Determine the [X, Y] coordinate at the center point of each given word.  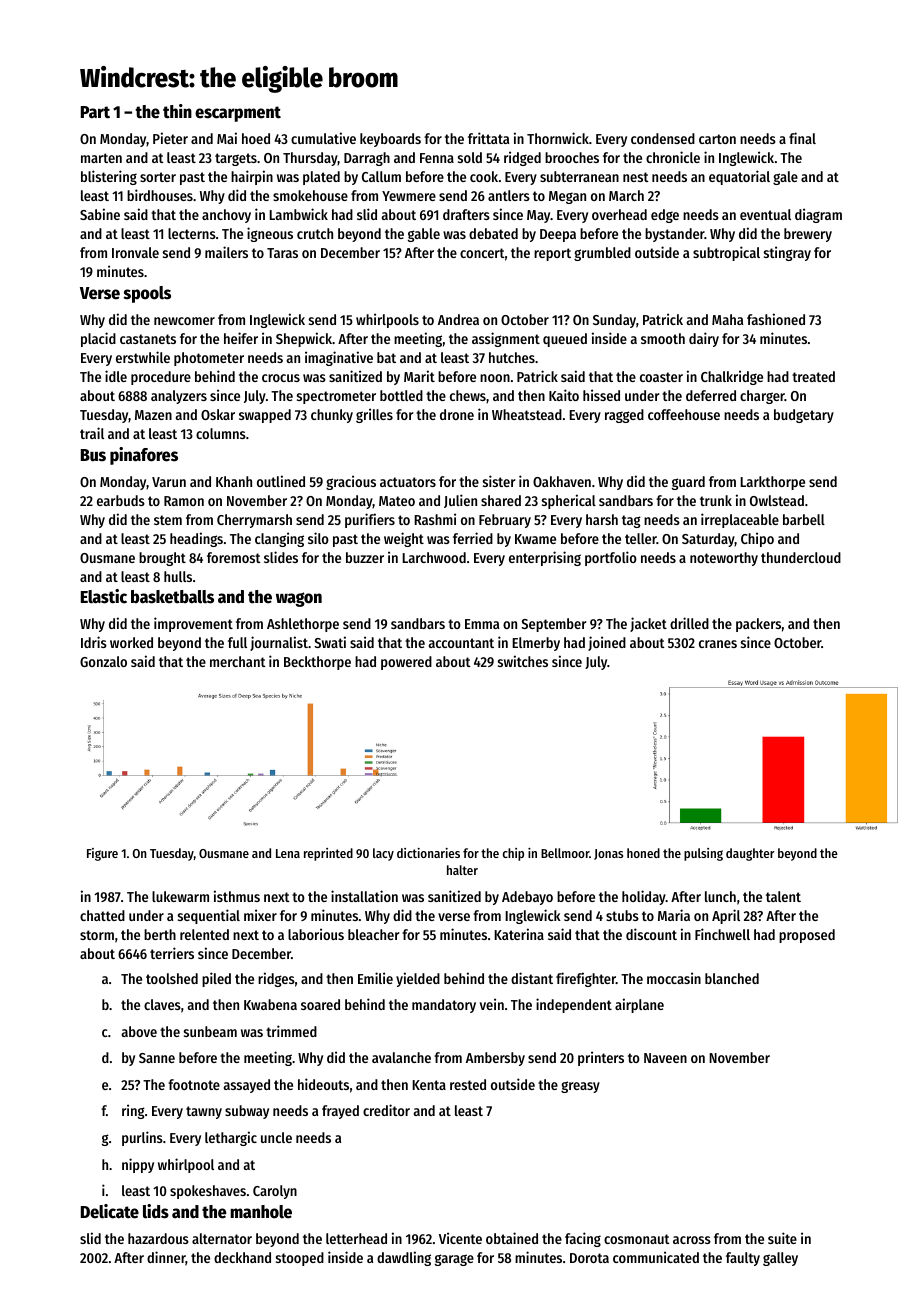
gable [424, 235]
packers [758, 625]
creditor [386, 1110]
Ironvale [135, 252]
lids [156, 1211]
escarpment [238, 114]
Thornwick [558, 138]
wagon [299, 599]
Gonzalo [103, 661]
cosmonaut [637, 1239]
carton [717, 139]
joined [607, 643]
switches [523, 661]
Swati [330, 642]
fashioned [776, 319]
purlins [142, 1138]
